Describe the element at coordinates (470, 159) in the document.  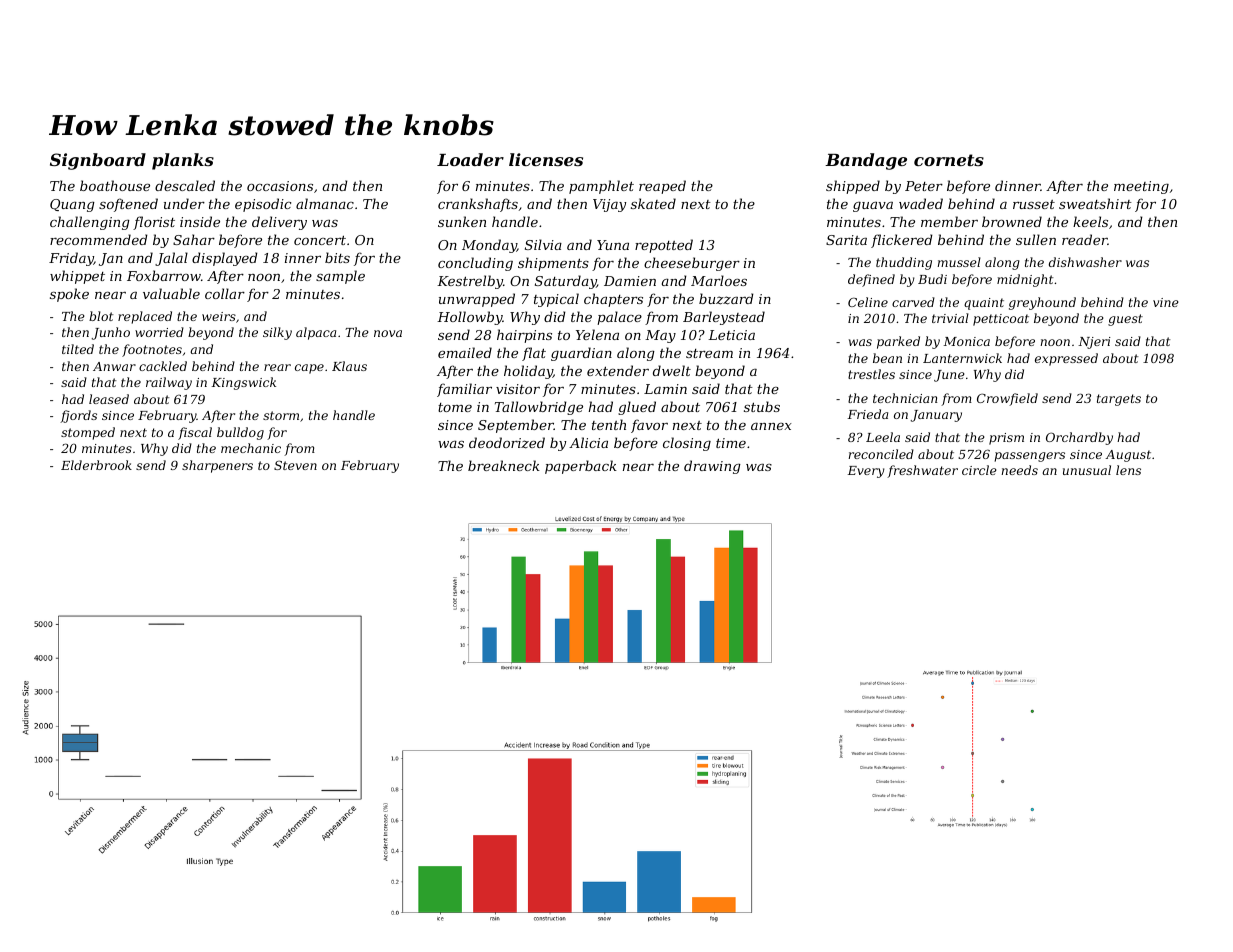
I see `Loader` at that location.
